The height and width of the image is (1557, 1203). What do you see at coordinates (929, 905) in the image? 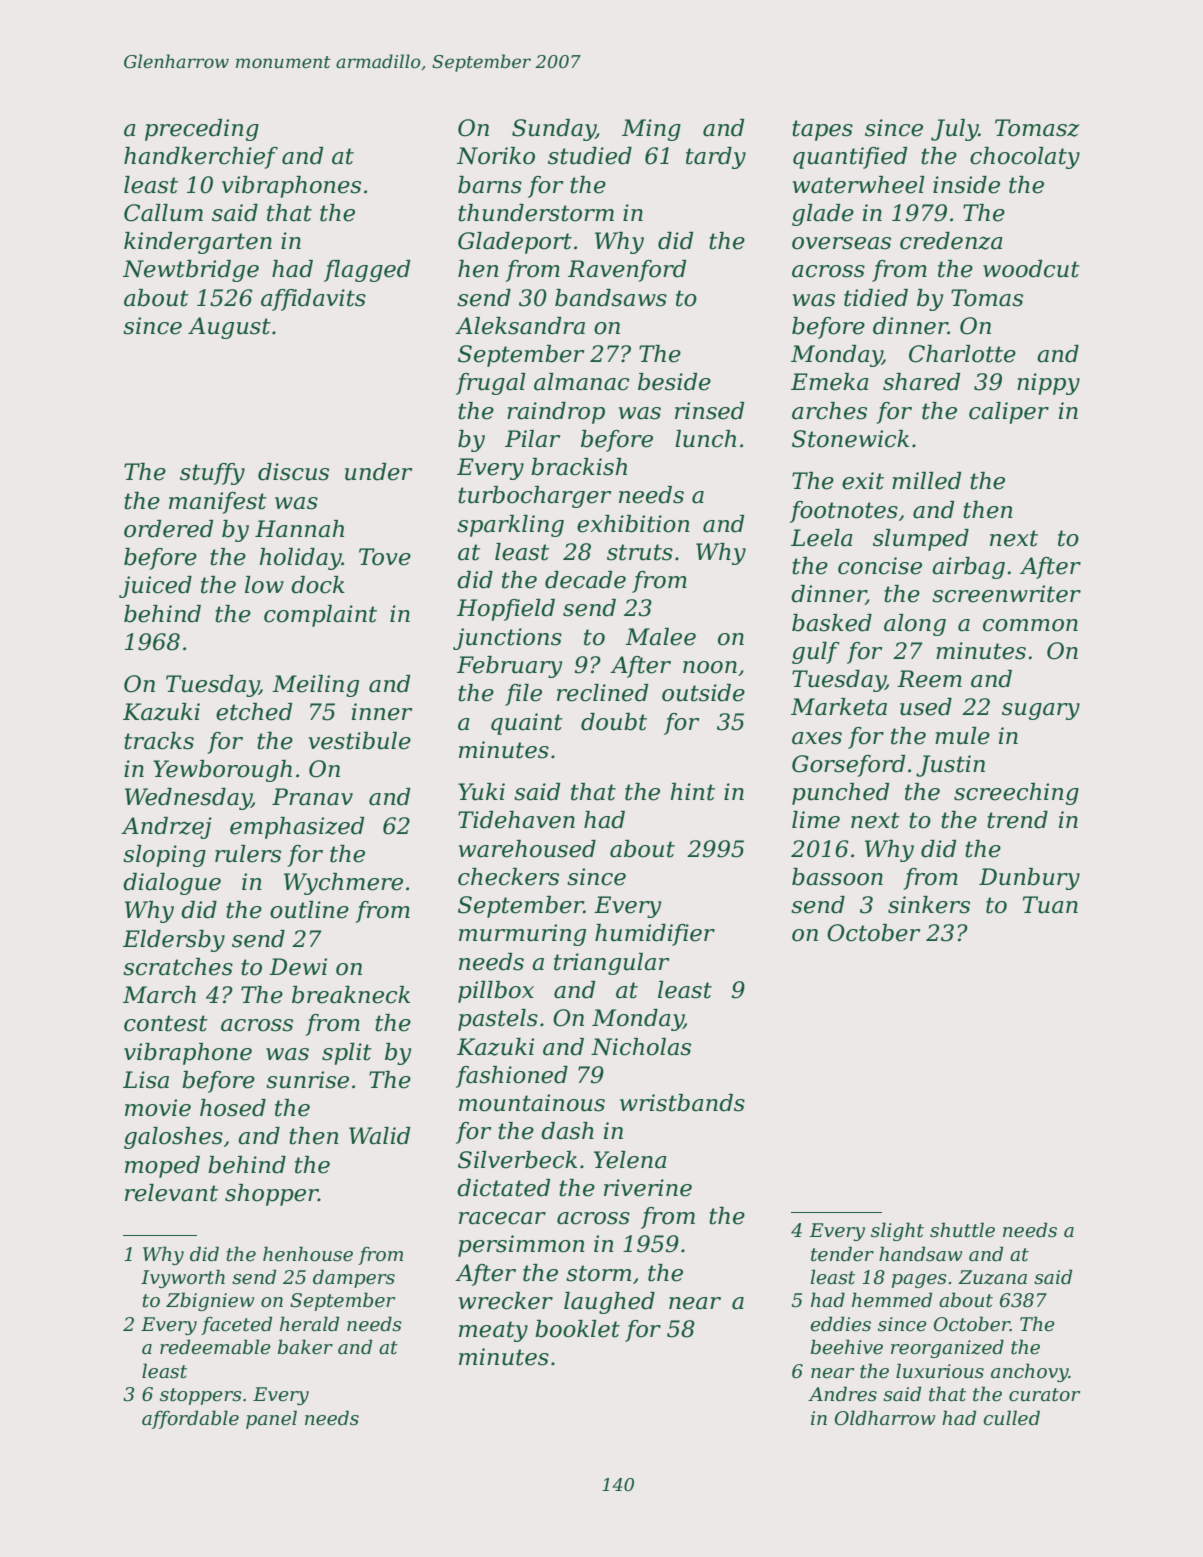
I see `sinkers` at bounding box center [929, 905].
